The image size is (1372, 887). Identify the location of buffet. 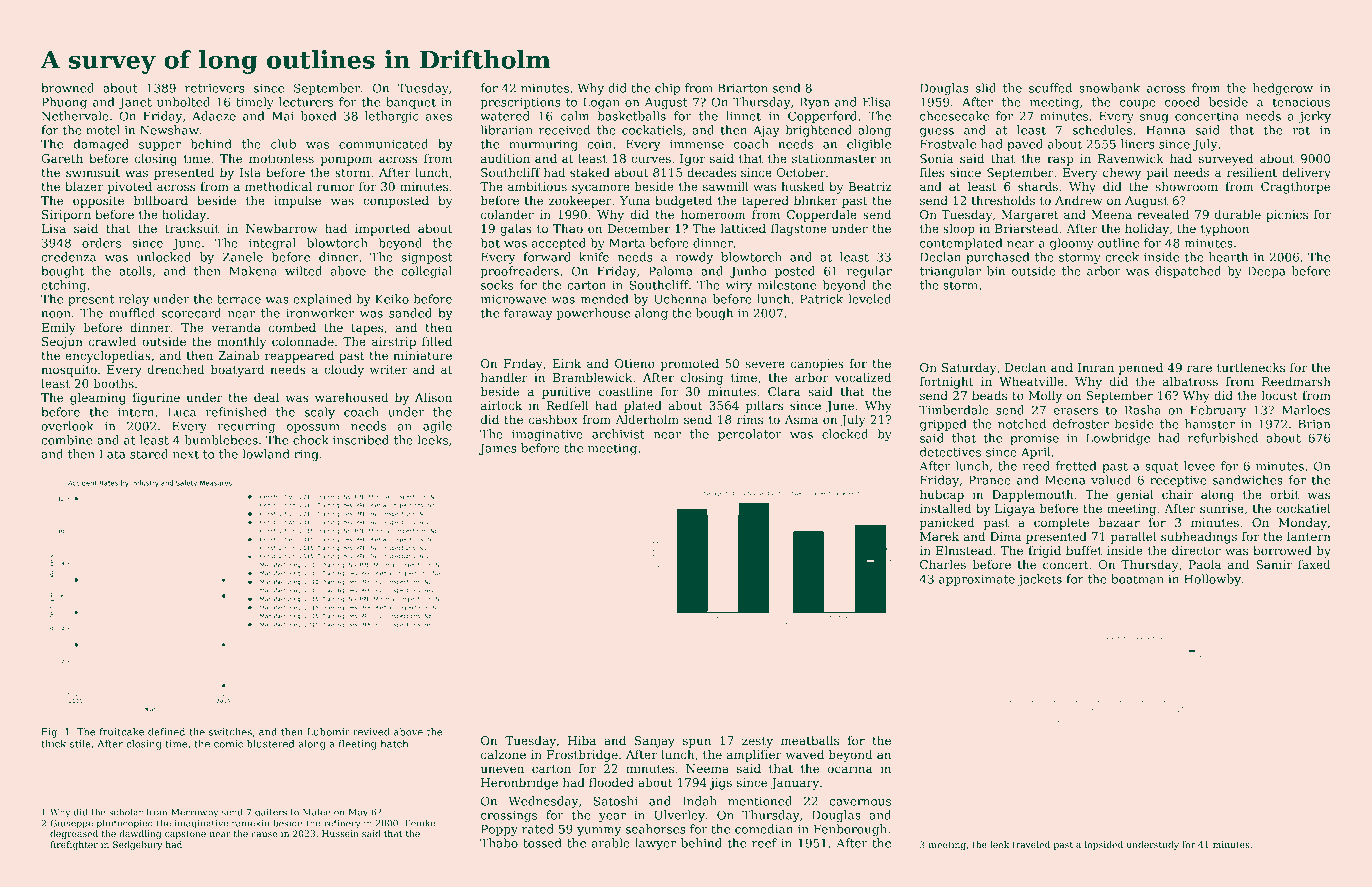
(1084, 550).
